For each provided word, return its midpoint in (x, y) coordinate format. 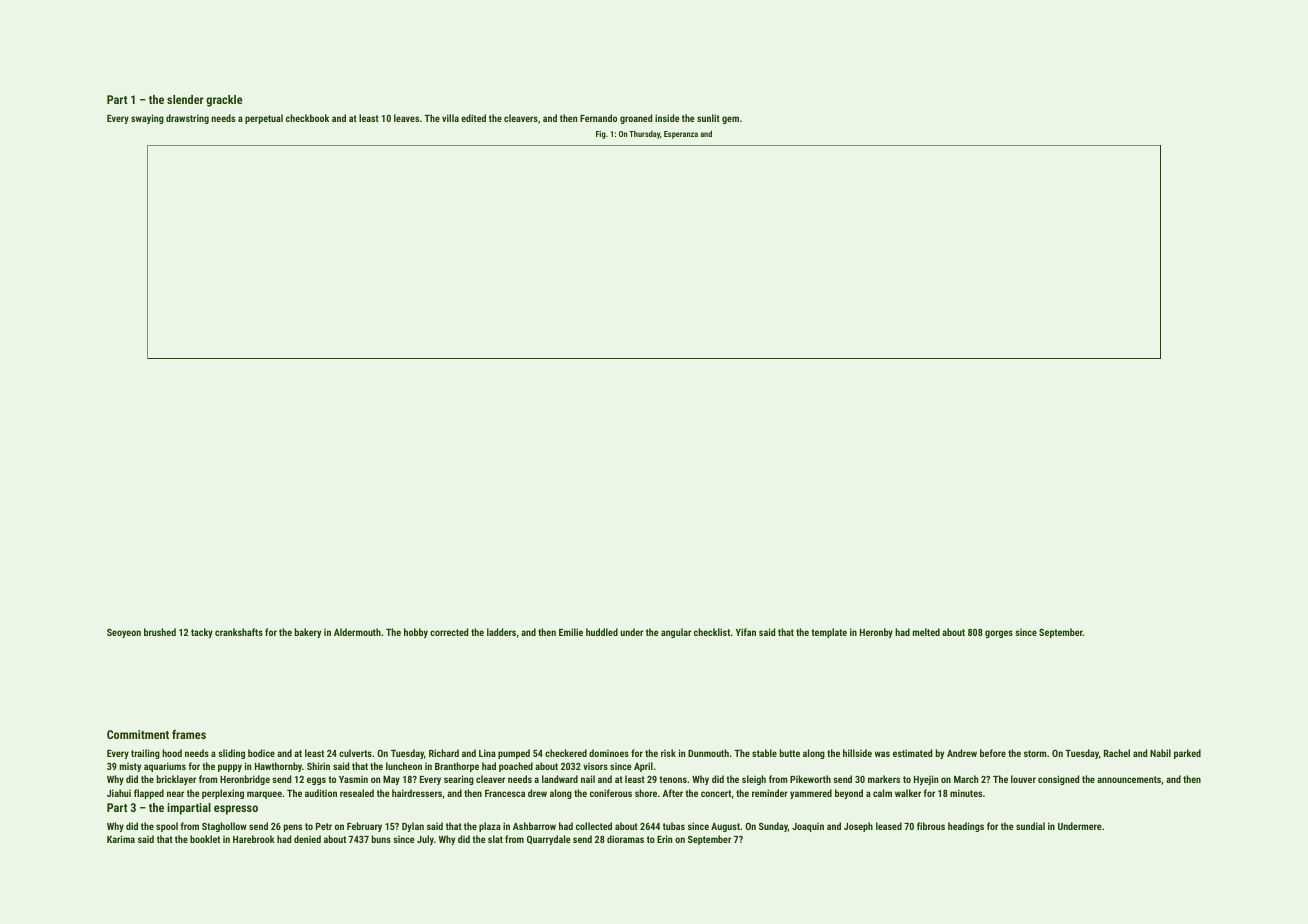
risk (668, 753)
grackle (224, 101)
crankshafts (239, 632)
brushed (160, 632)
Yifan (746, 632)
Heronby (876, 633)
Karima (121, 839)
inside (667, 118)
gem (730, 120)
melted (926, 632)
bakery (308, 633)
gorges (999, 634)
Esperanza (681, 135)
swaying (147, 119)
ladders (501, 632)
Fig (601, 135)
